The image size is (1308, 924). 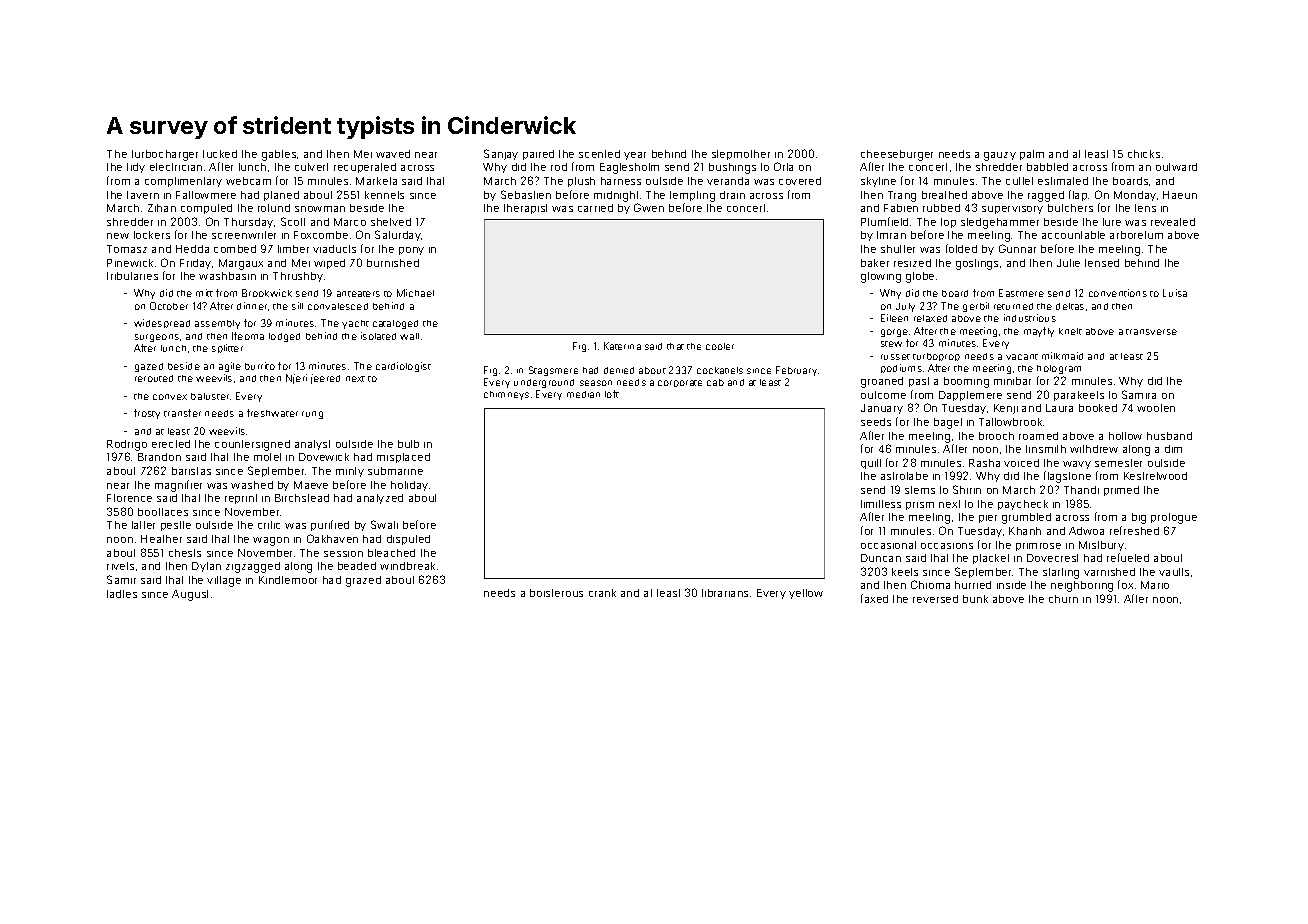 I want to click on August, so click(x=190, y=595).
